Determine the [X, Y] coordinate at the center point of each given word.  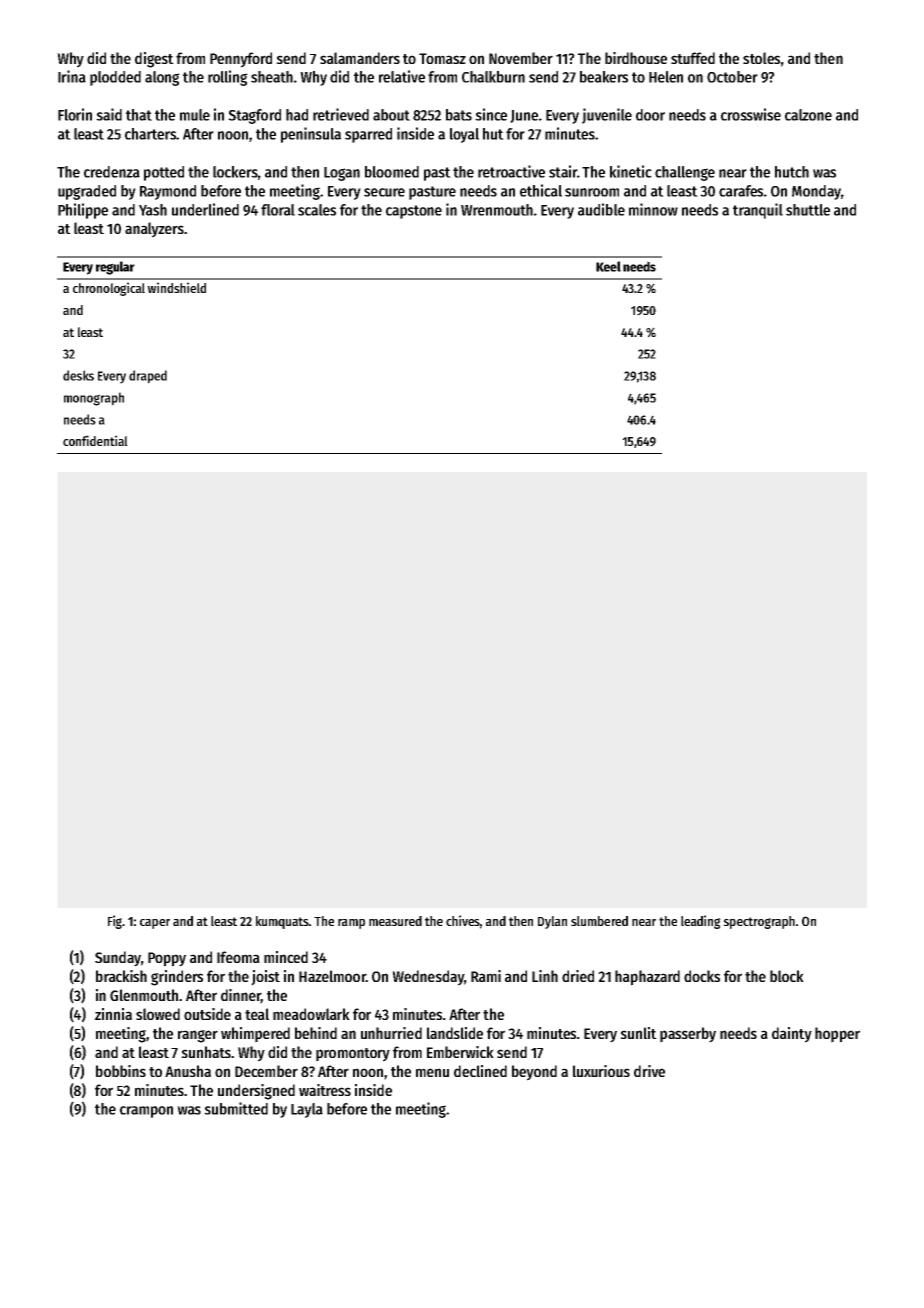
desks [78, 375]
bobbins [121, 1071]
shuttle [808, 210]
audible [601, 209]
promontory [353, 1055]
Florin [75, 114]
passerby [688, 1035]
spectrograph [759, 922]
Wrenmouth [497, 210]
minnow [653, 209]
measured [395, 921]
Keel [608, 266]
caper [155, 924]
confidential [95, 440]
